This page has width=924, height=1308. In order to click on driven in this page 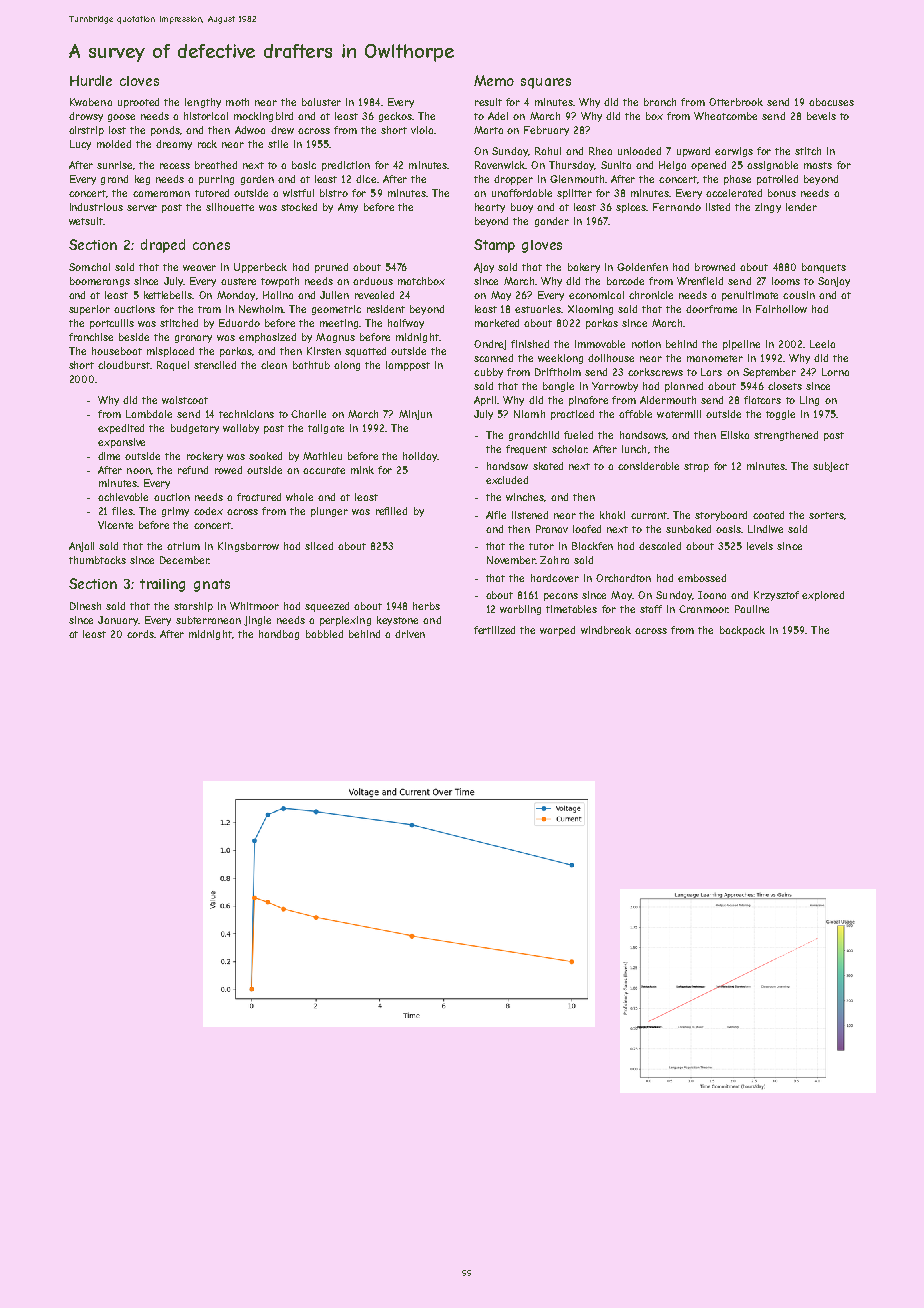, I will do `click(410, 634)`.
